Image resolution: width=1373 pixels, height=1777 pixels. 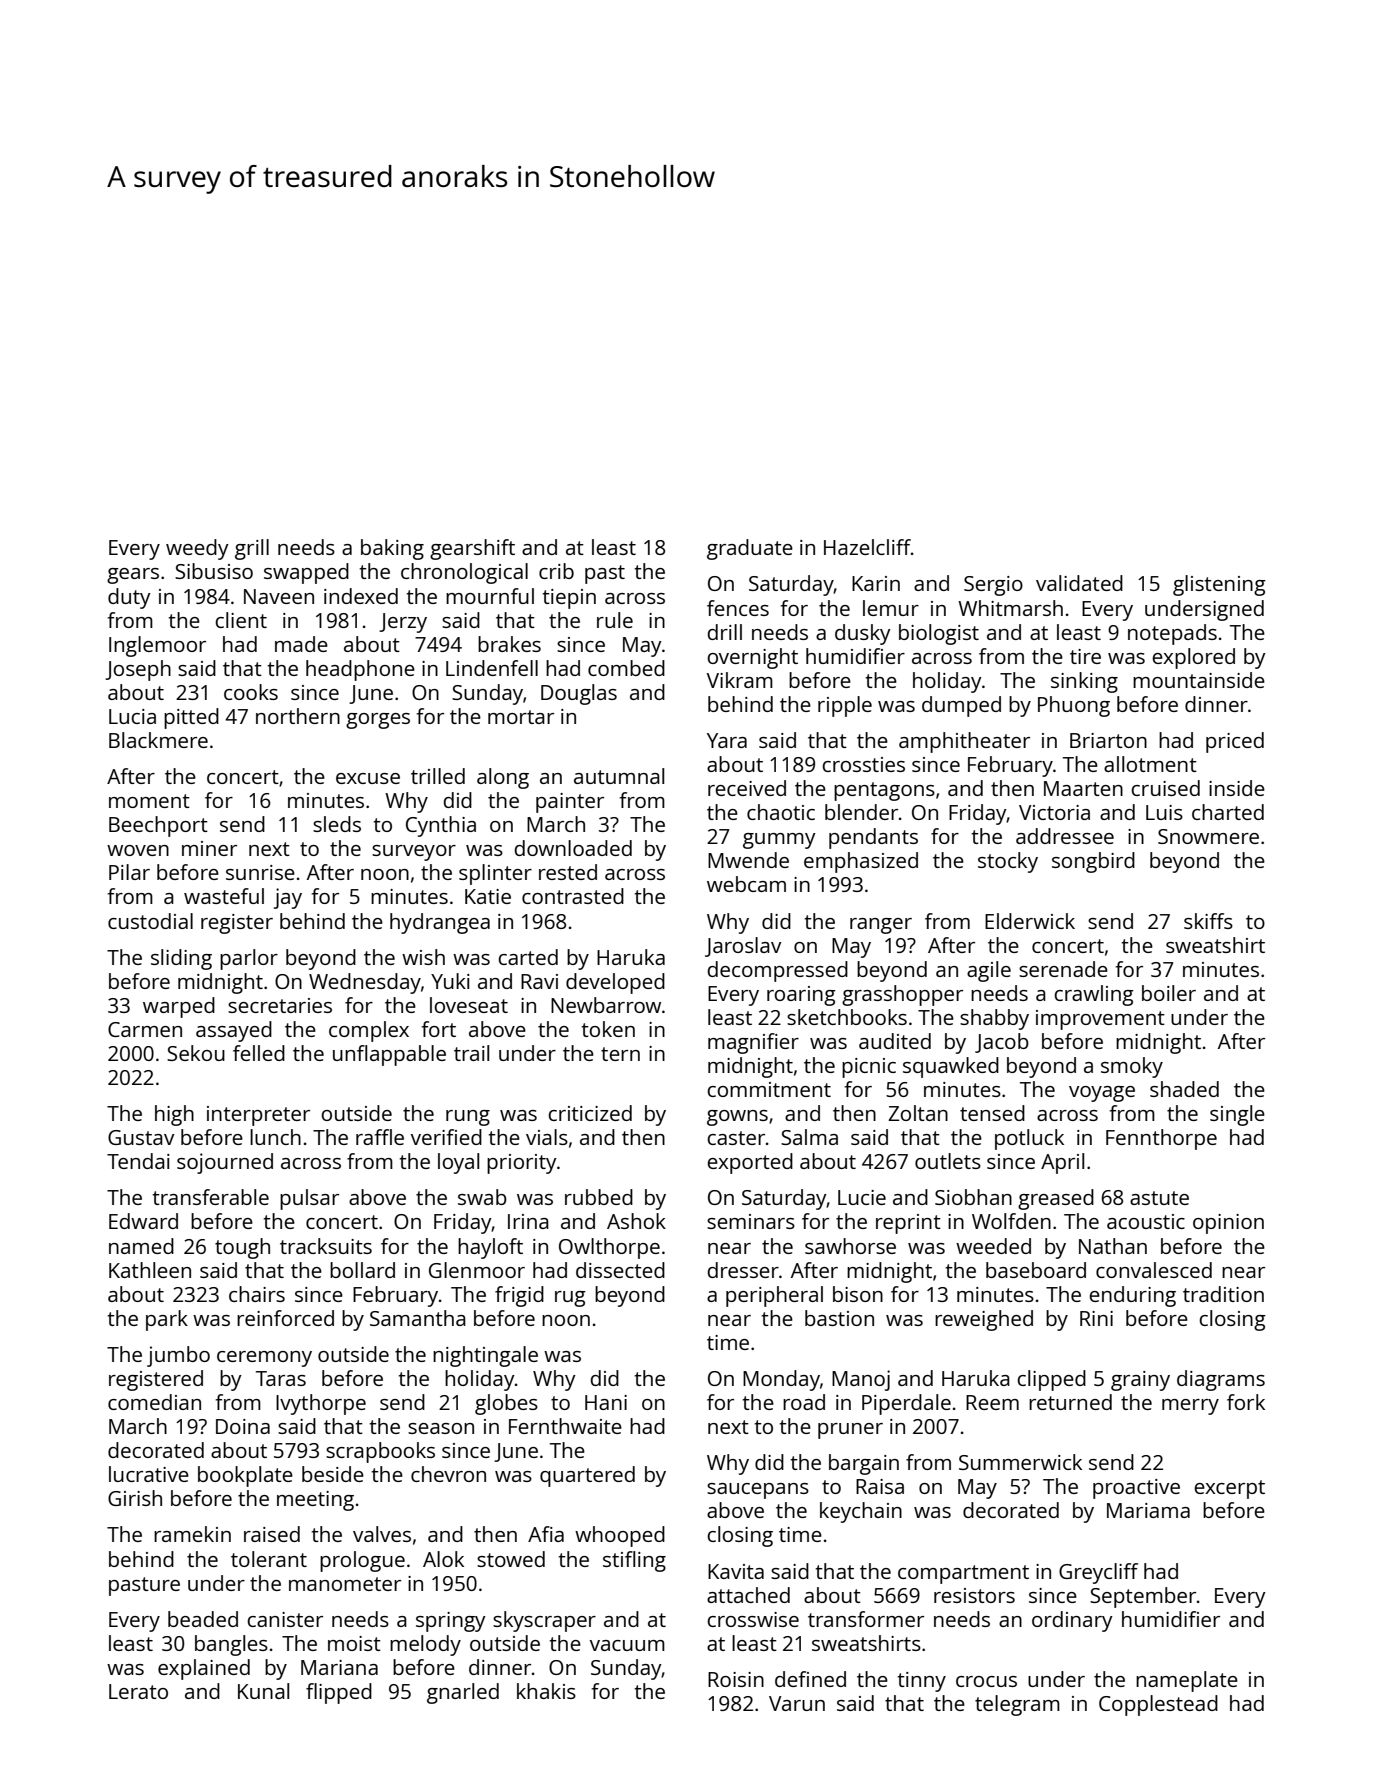 What do you see at coordinates (984, 1320) in the page?
I see `reweighed` at bounding box center [984, 1320].
